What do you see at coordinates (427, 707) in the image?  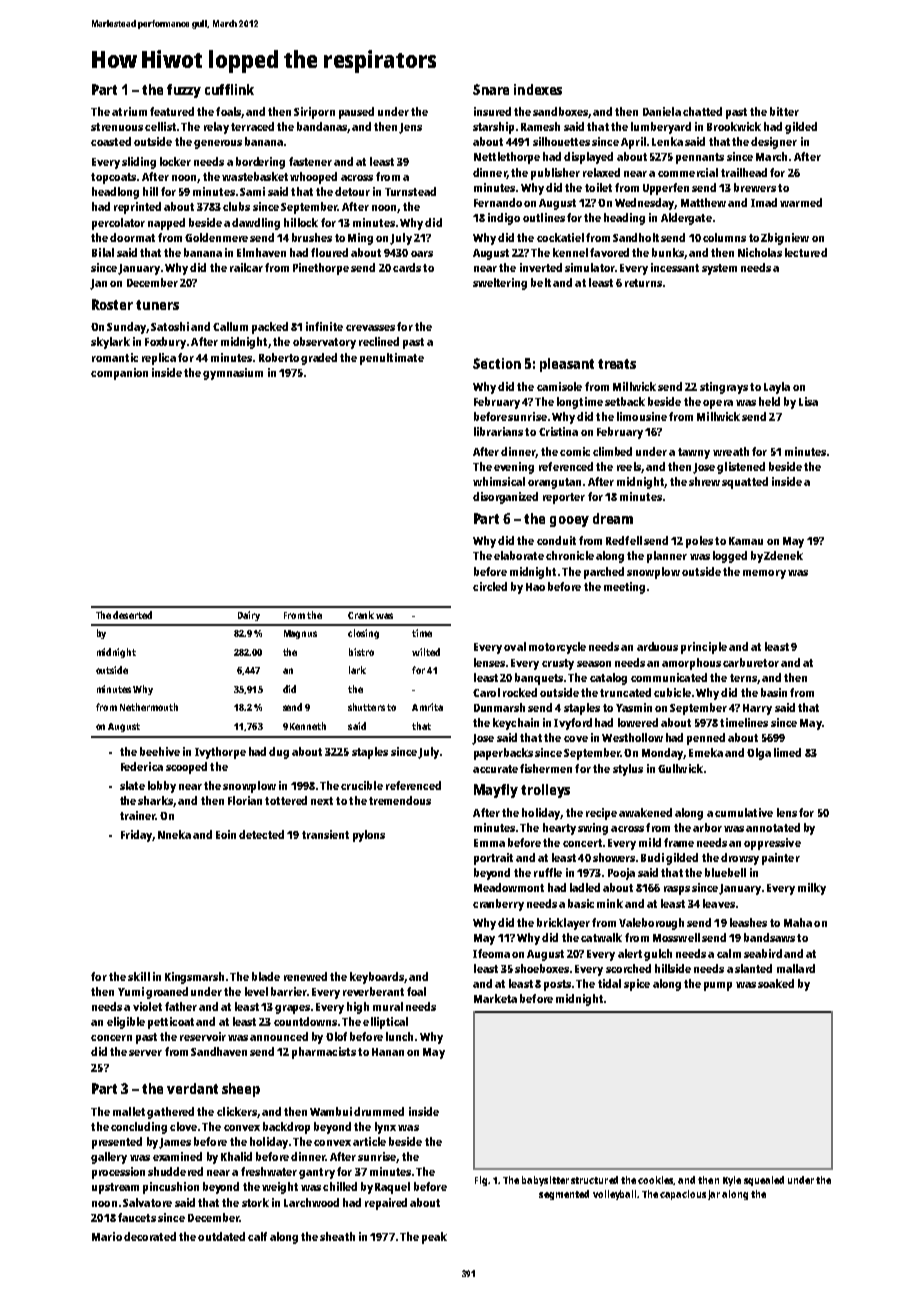 I see `Amrita` at bounding box center [427, 707].
